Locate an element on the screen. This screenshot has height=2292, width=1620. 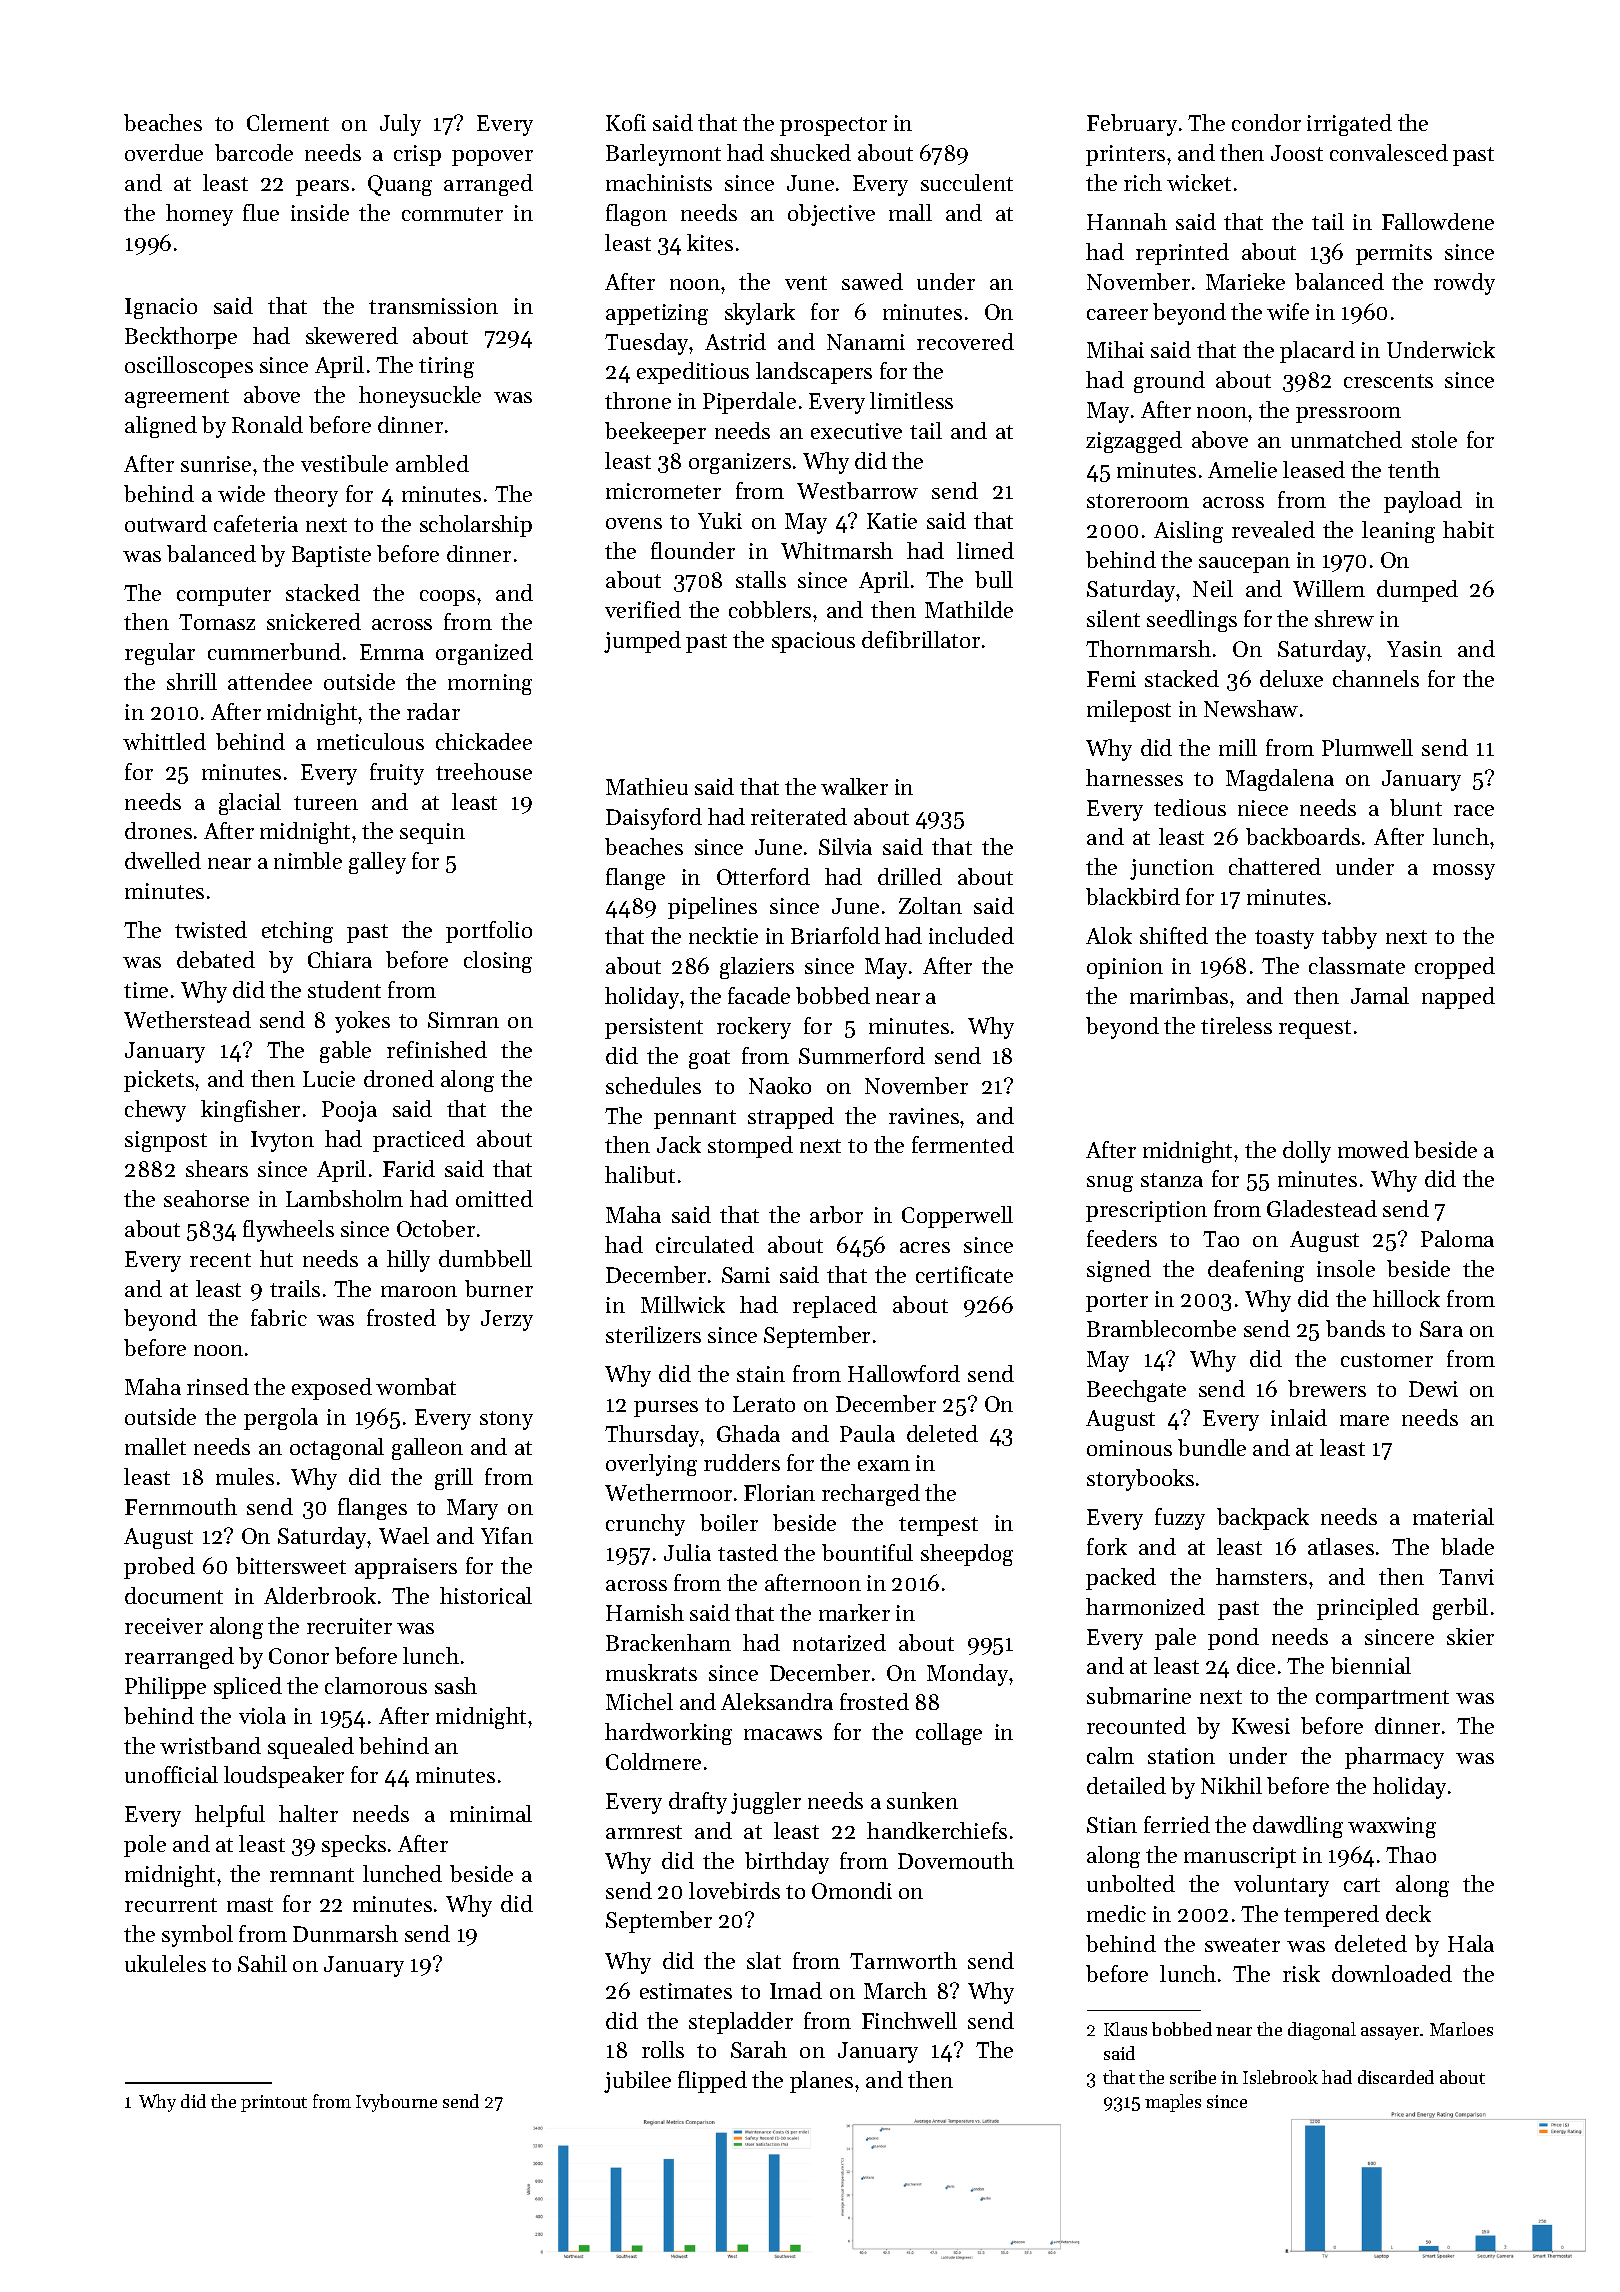
seahorse is located at coordinates (206, 1198).
